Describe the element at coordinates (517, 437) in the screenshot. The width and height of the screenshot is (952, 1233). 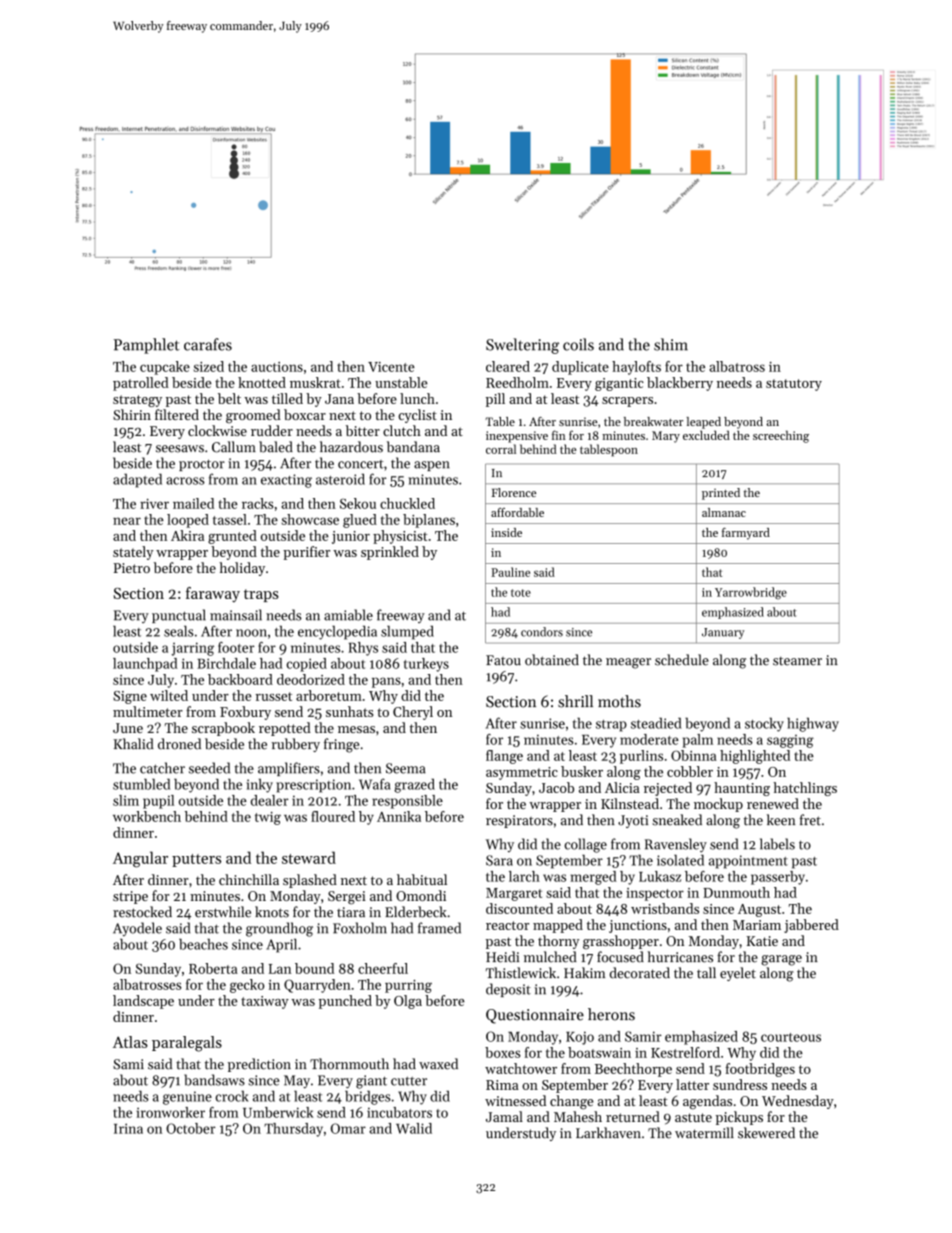
I see `inexpensive` at that location.
